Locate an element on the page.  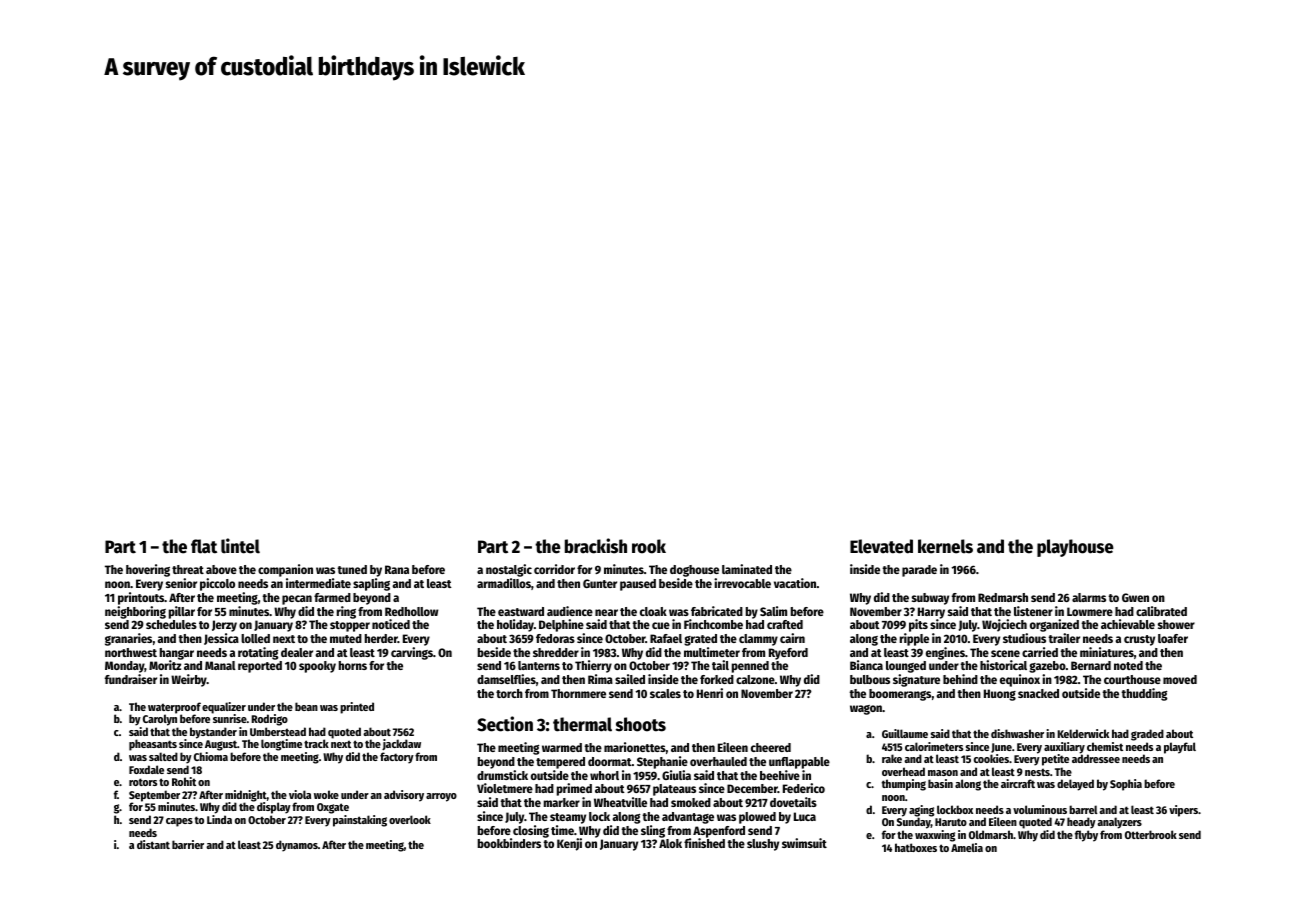
pillar is located at coordinates (182, 612).
